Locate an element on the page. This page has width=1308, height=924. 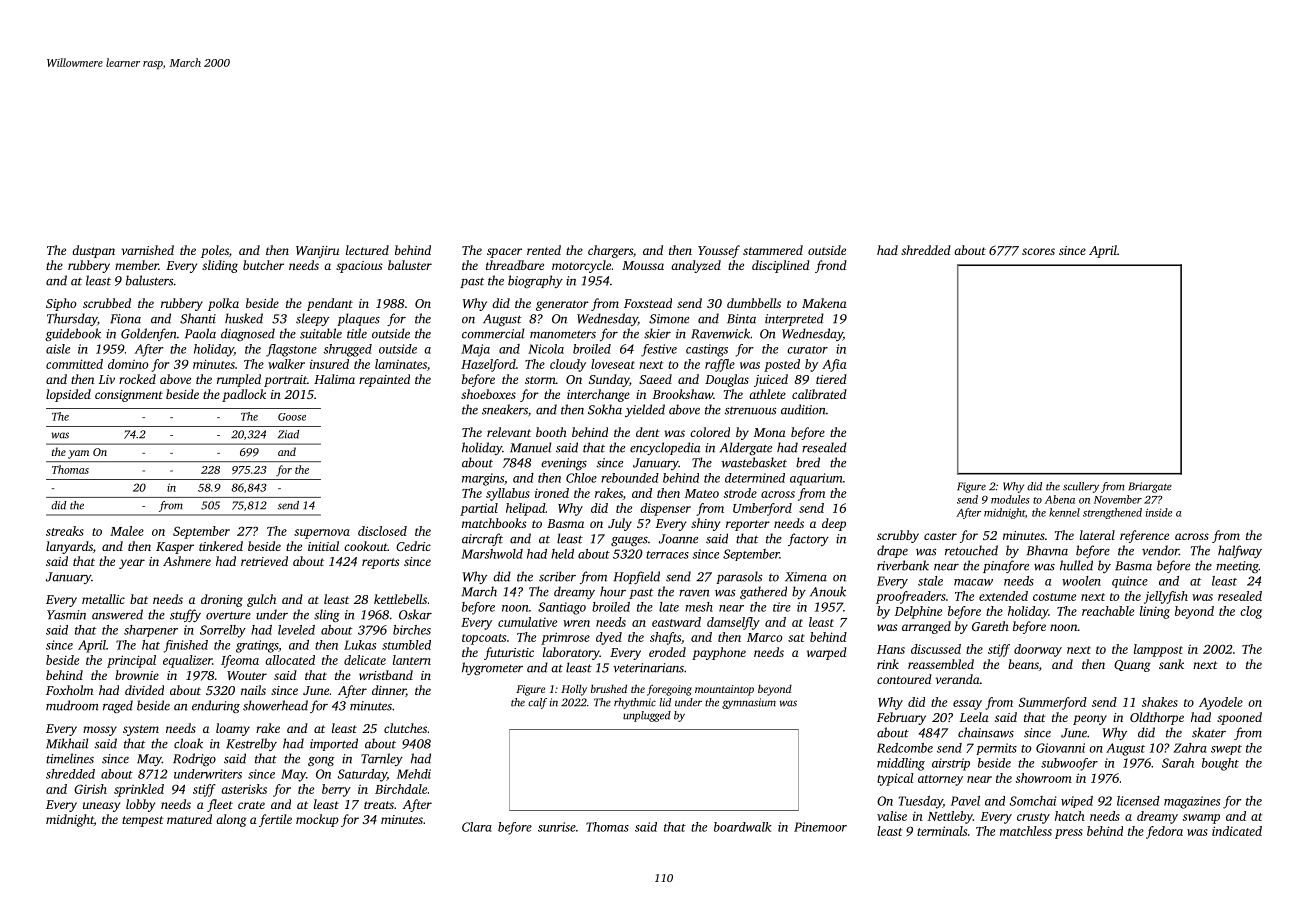
payphone is located at coordinates (719, 653).
